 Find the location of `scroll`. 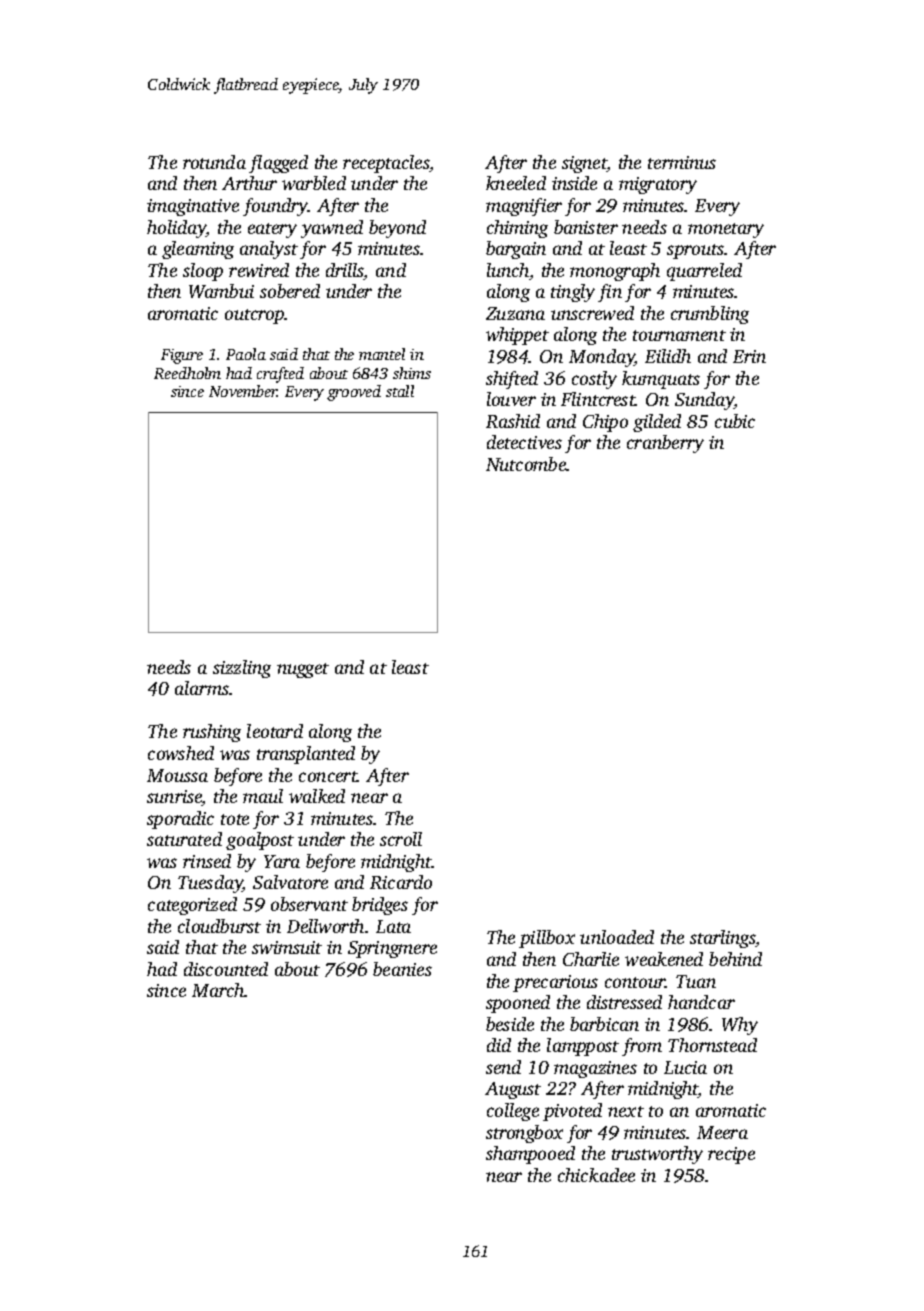

scroll is located at coordinates (401, 839).
